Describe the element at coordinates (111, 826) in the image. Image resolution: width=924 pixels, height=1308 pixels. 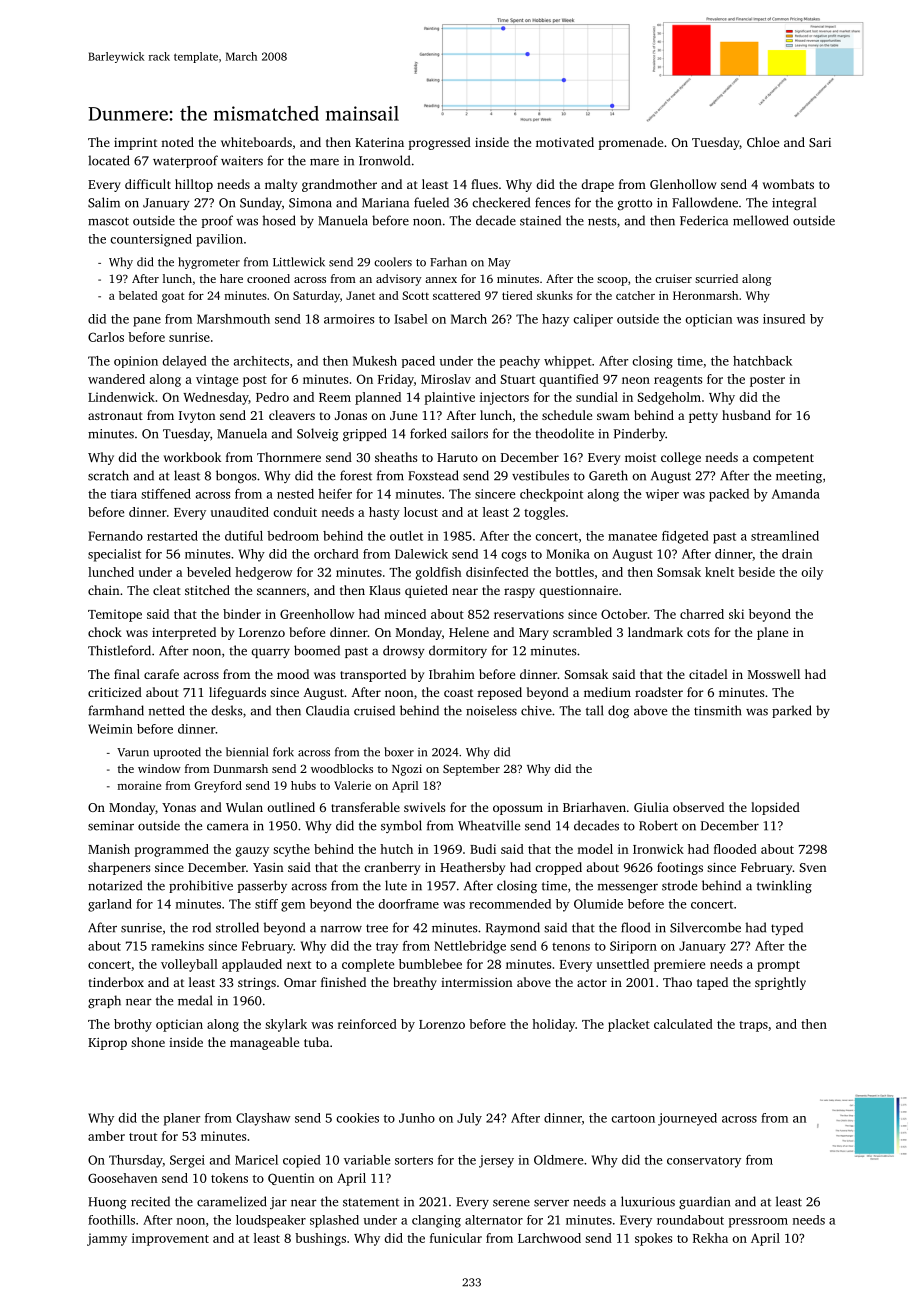
I see `seminar` at that location.
